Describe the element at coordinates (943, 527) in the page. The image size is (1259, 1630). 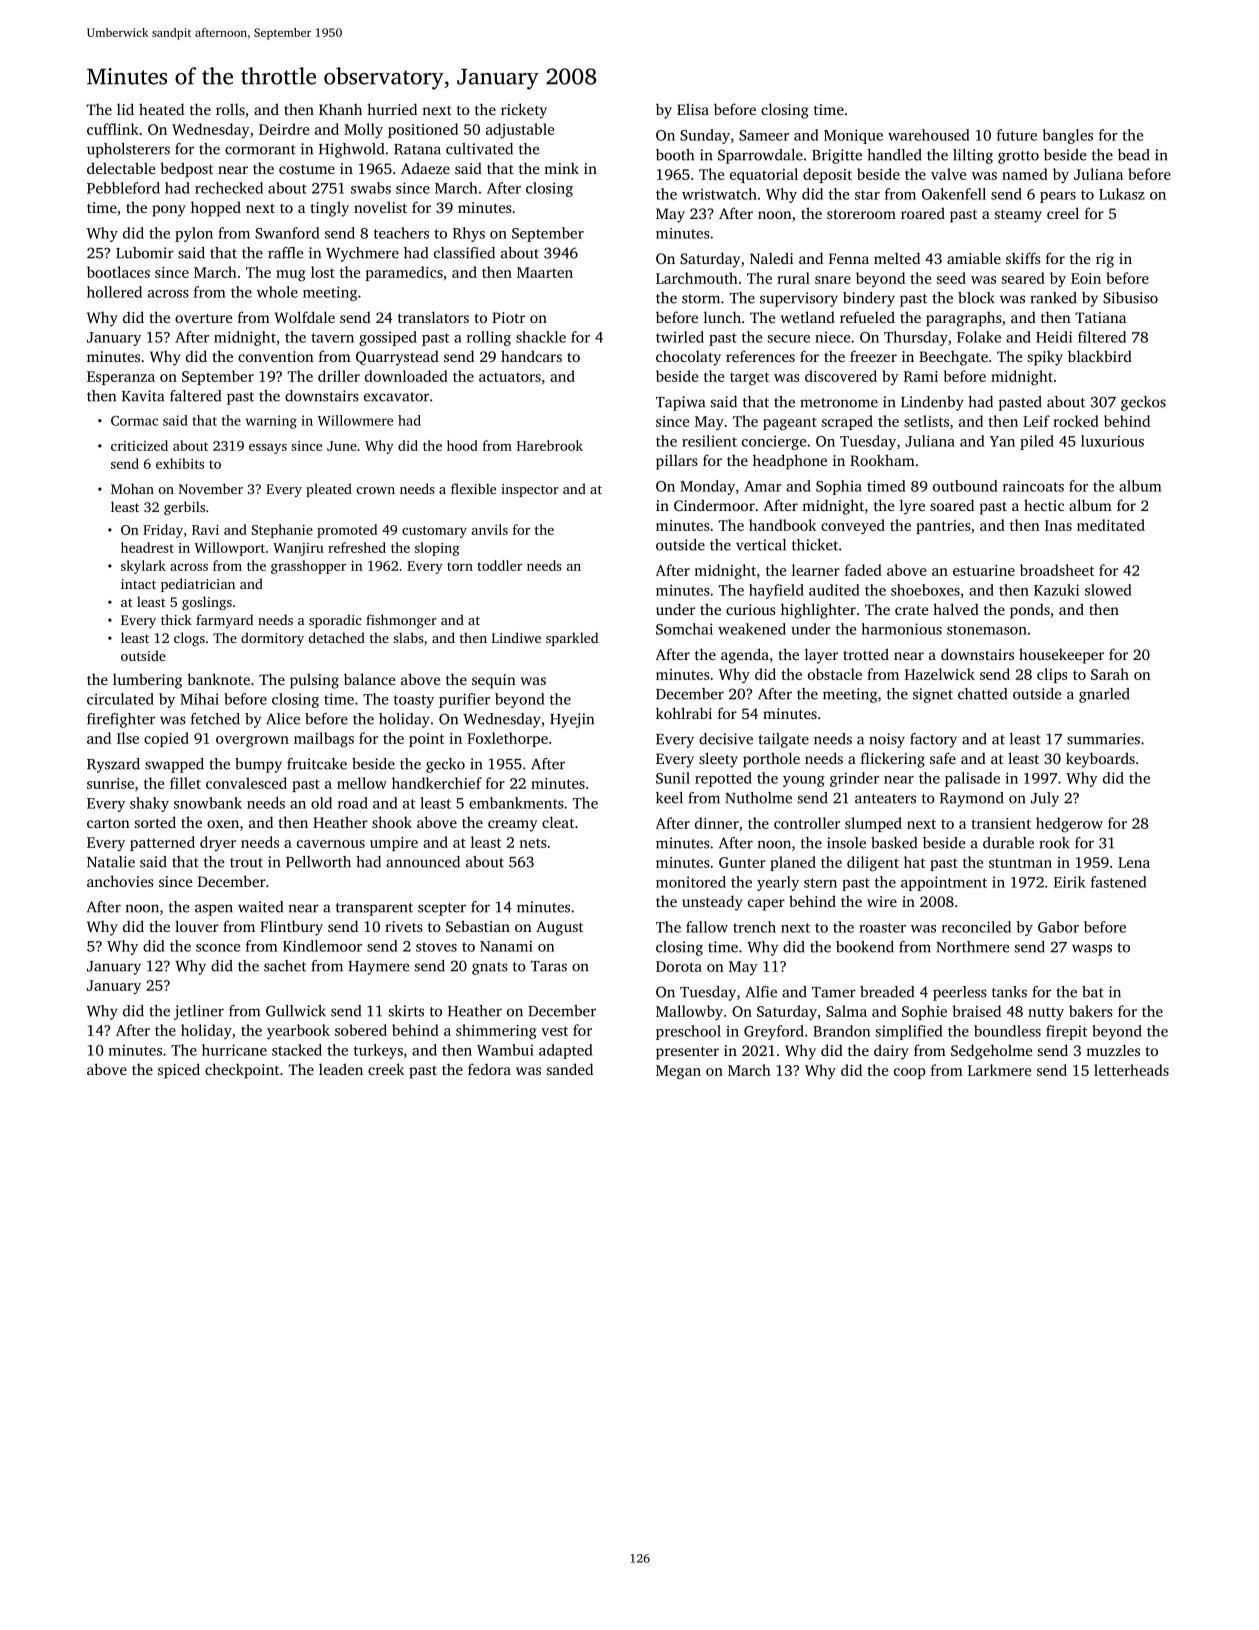
I see `pantries` at that location.
